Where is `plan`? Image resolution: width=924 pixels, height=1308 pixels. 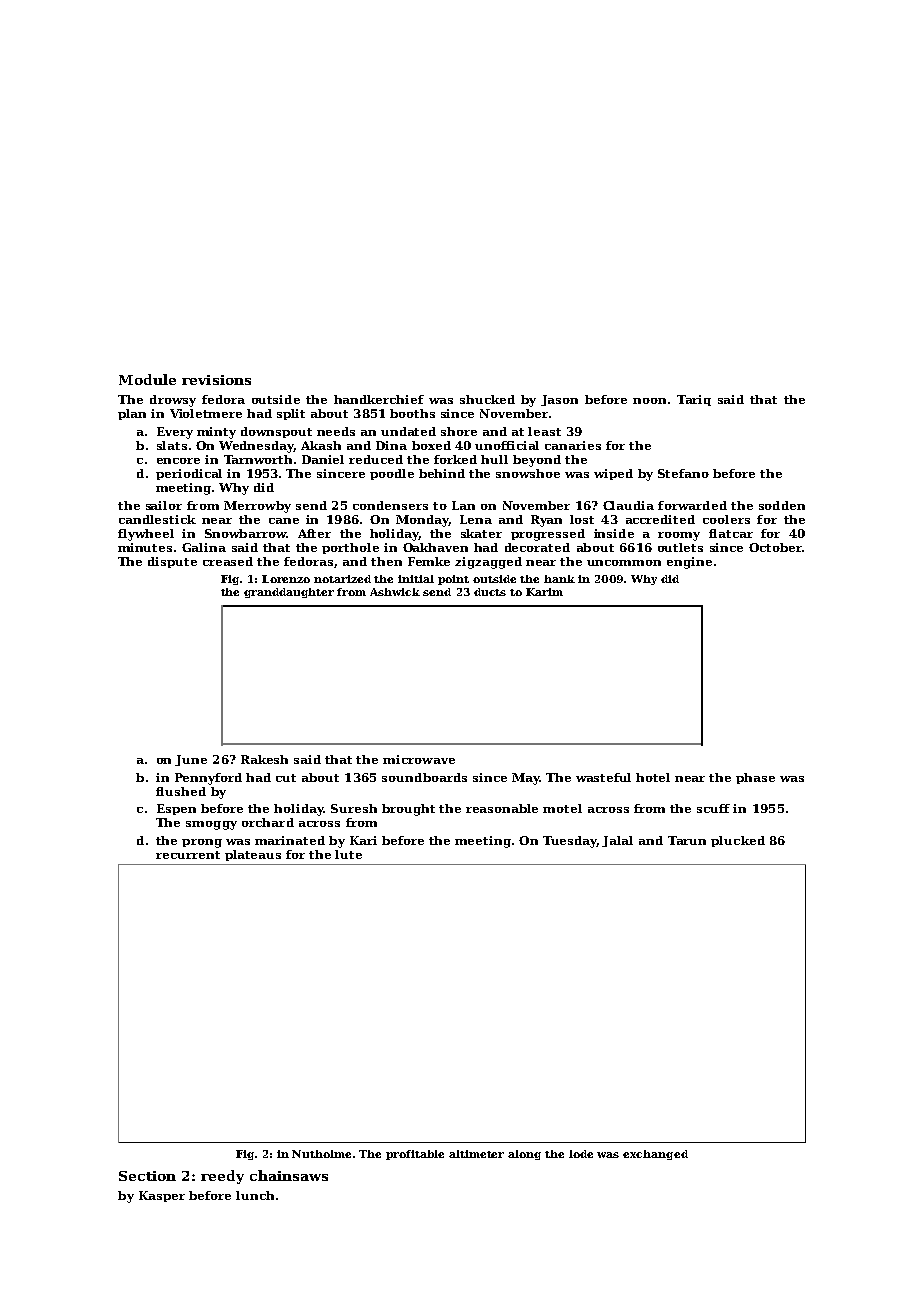 plan is located at coordinates (132, 414).
